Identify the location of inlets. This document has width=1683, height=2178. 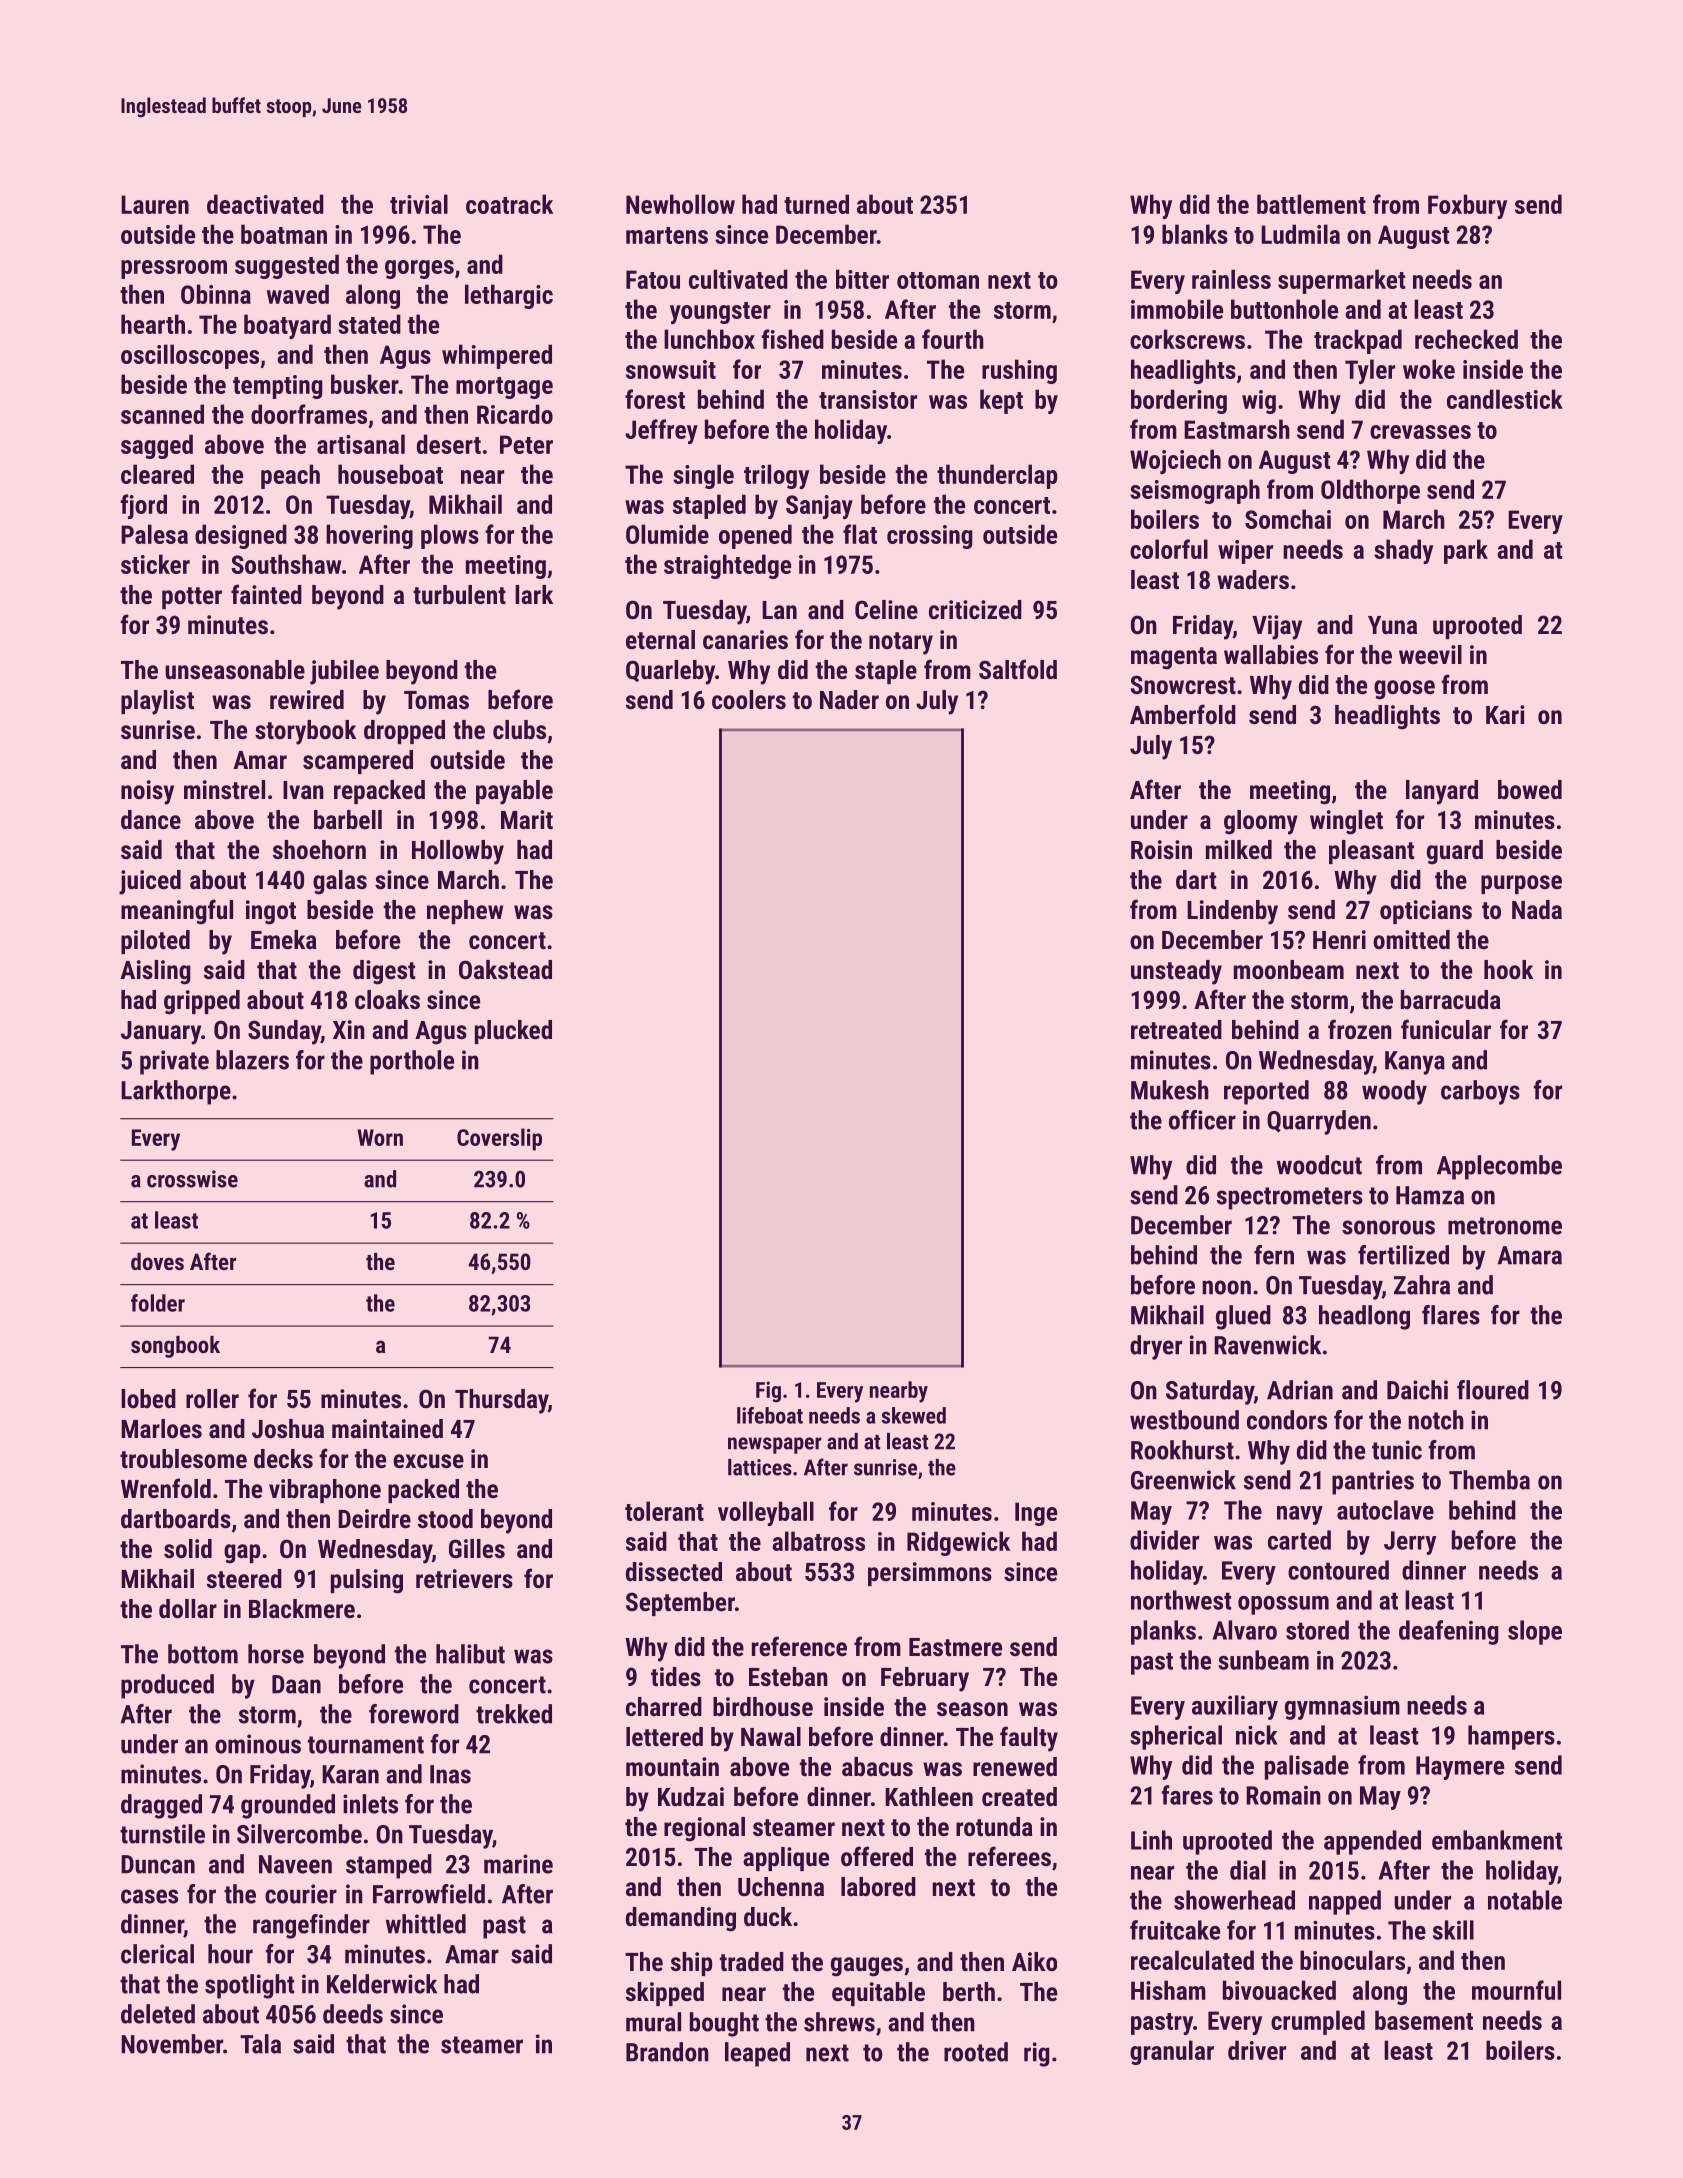
(370, 1804).
